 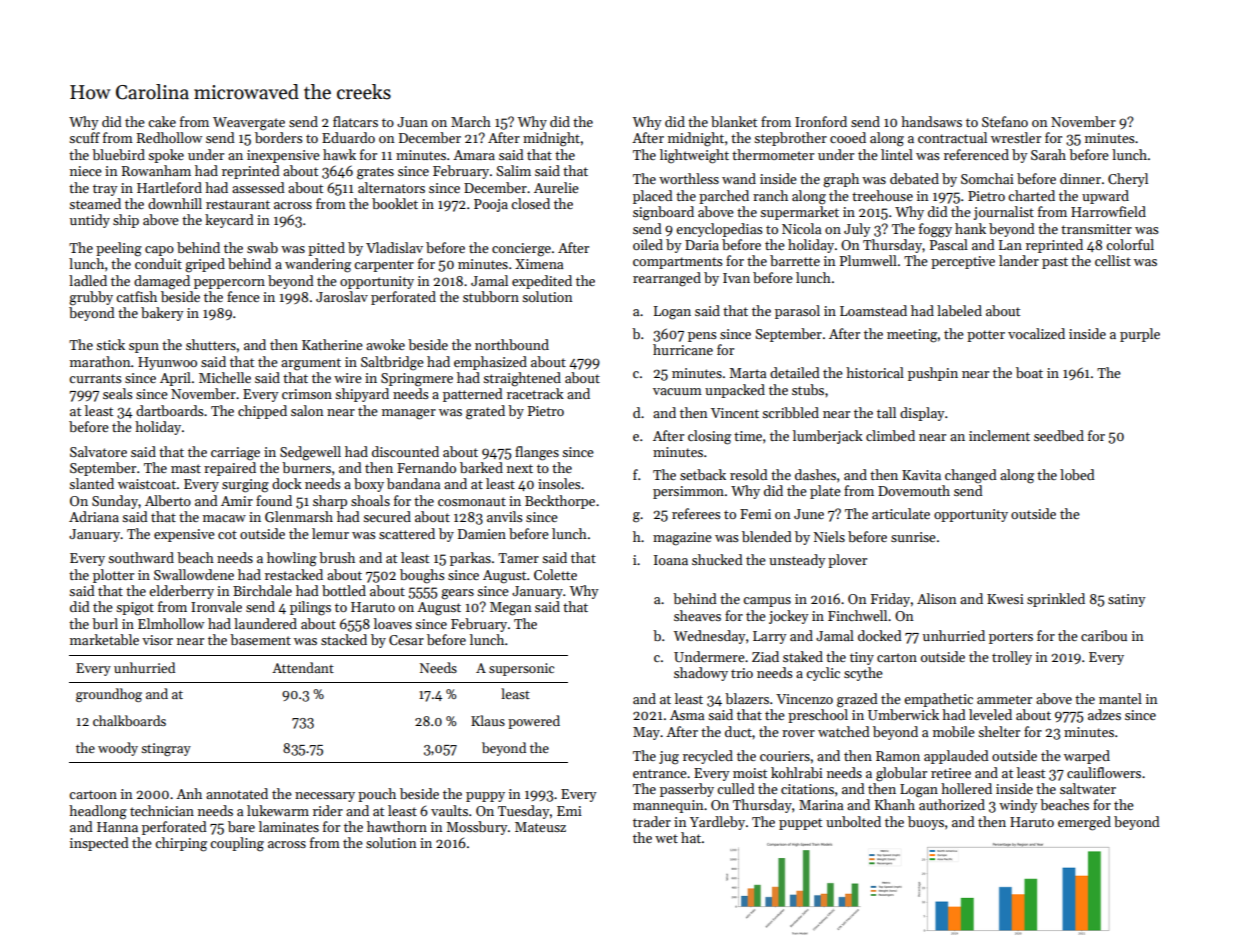 What do you see at coordinates (292, 559) in the image?
I see `howling` at bounding box center [292, 559].
